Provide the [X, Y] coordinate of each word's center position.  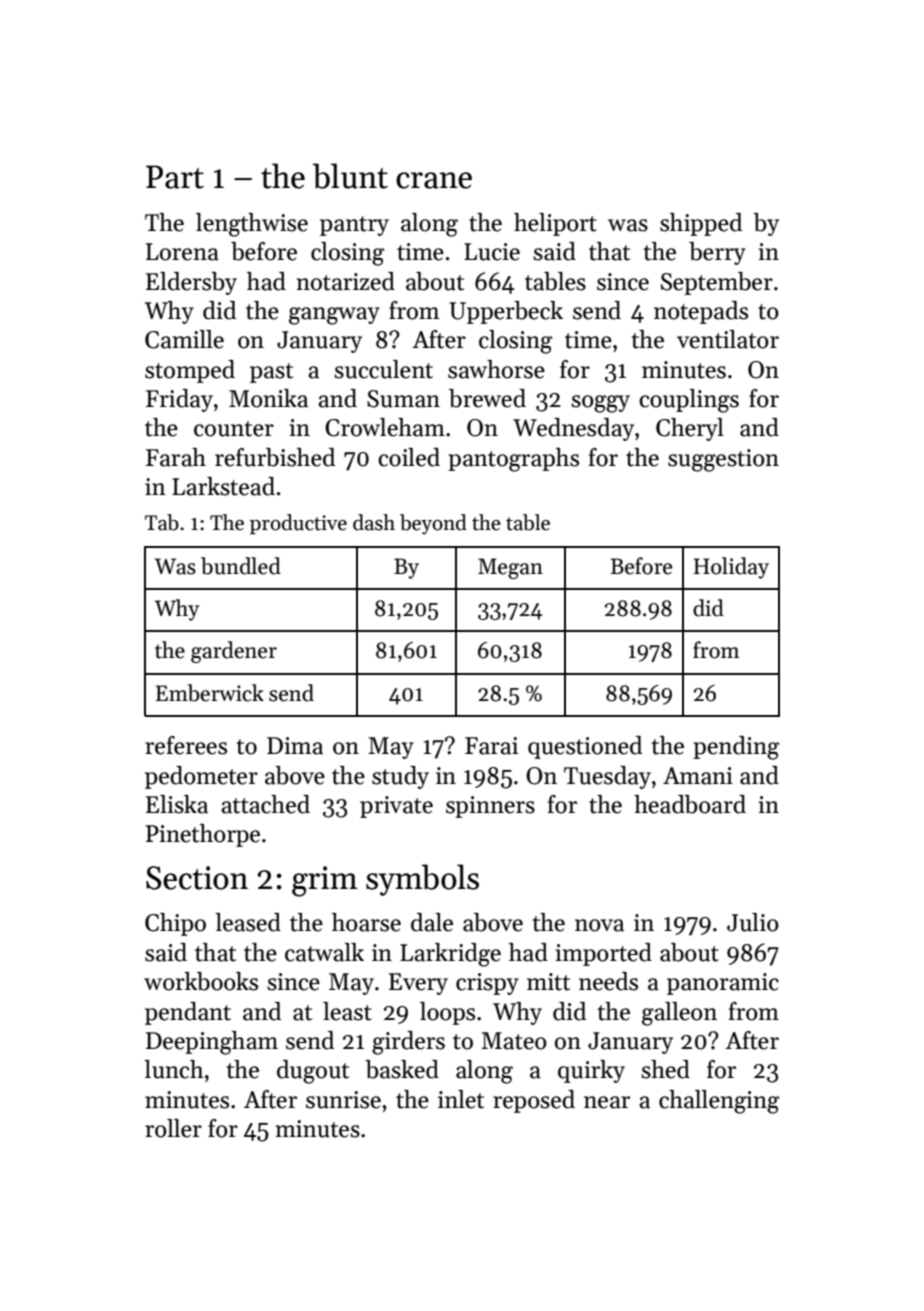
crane [434, 180]
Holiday [731, 568]
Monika [268, 398]
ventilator [728, 339]
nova [599, 925]
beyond [433, 524]
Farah [176, 457]
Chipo [175, 924]
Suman [403, 399]
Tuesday [607, 777]
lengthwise [252, 225]
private [396, 807]
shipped [701, 224]
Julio [753, 922]
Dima [295, 746]
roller [173, 1128]
